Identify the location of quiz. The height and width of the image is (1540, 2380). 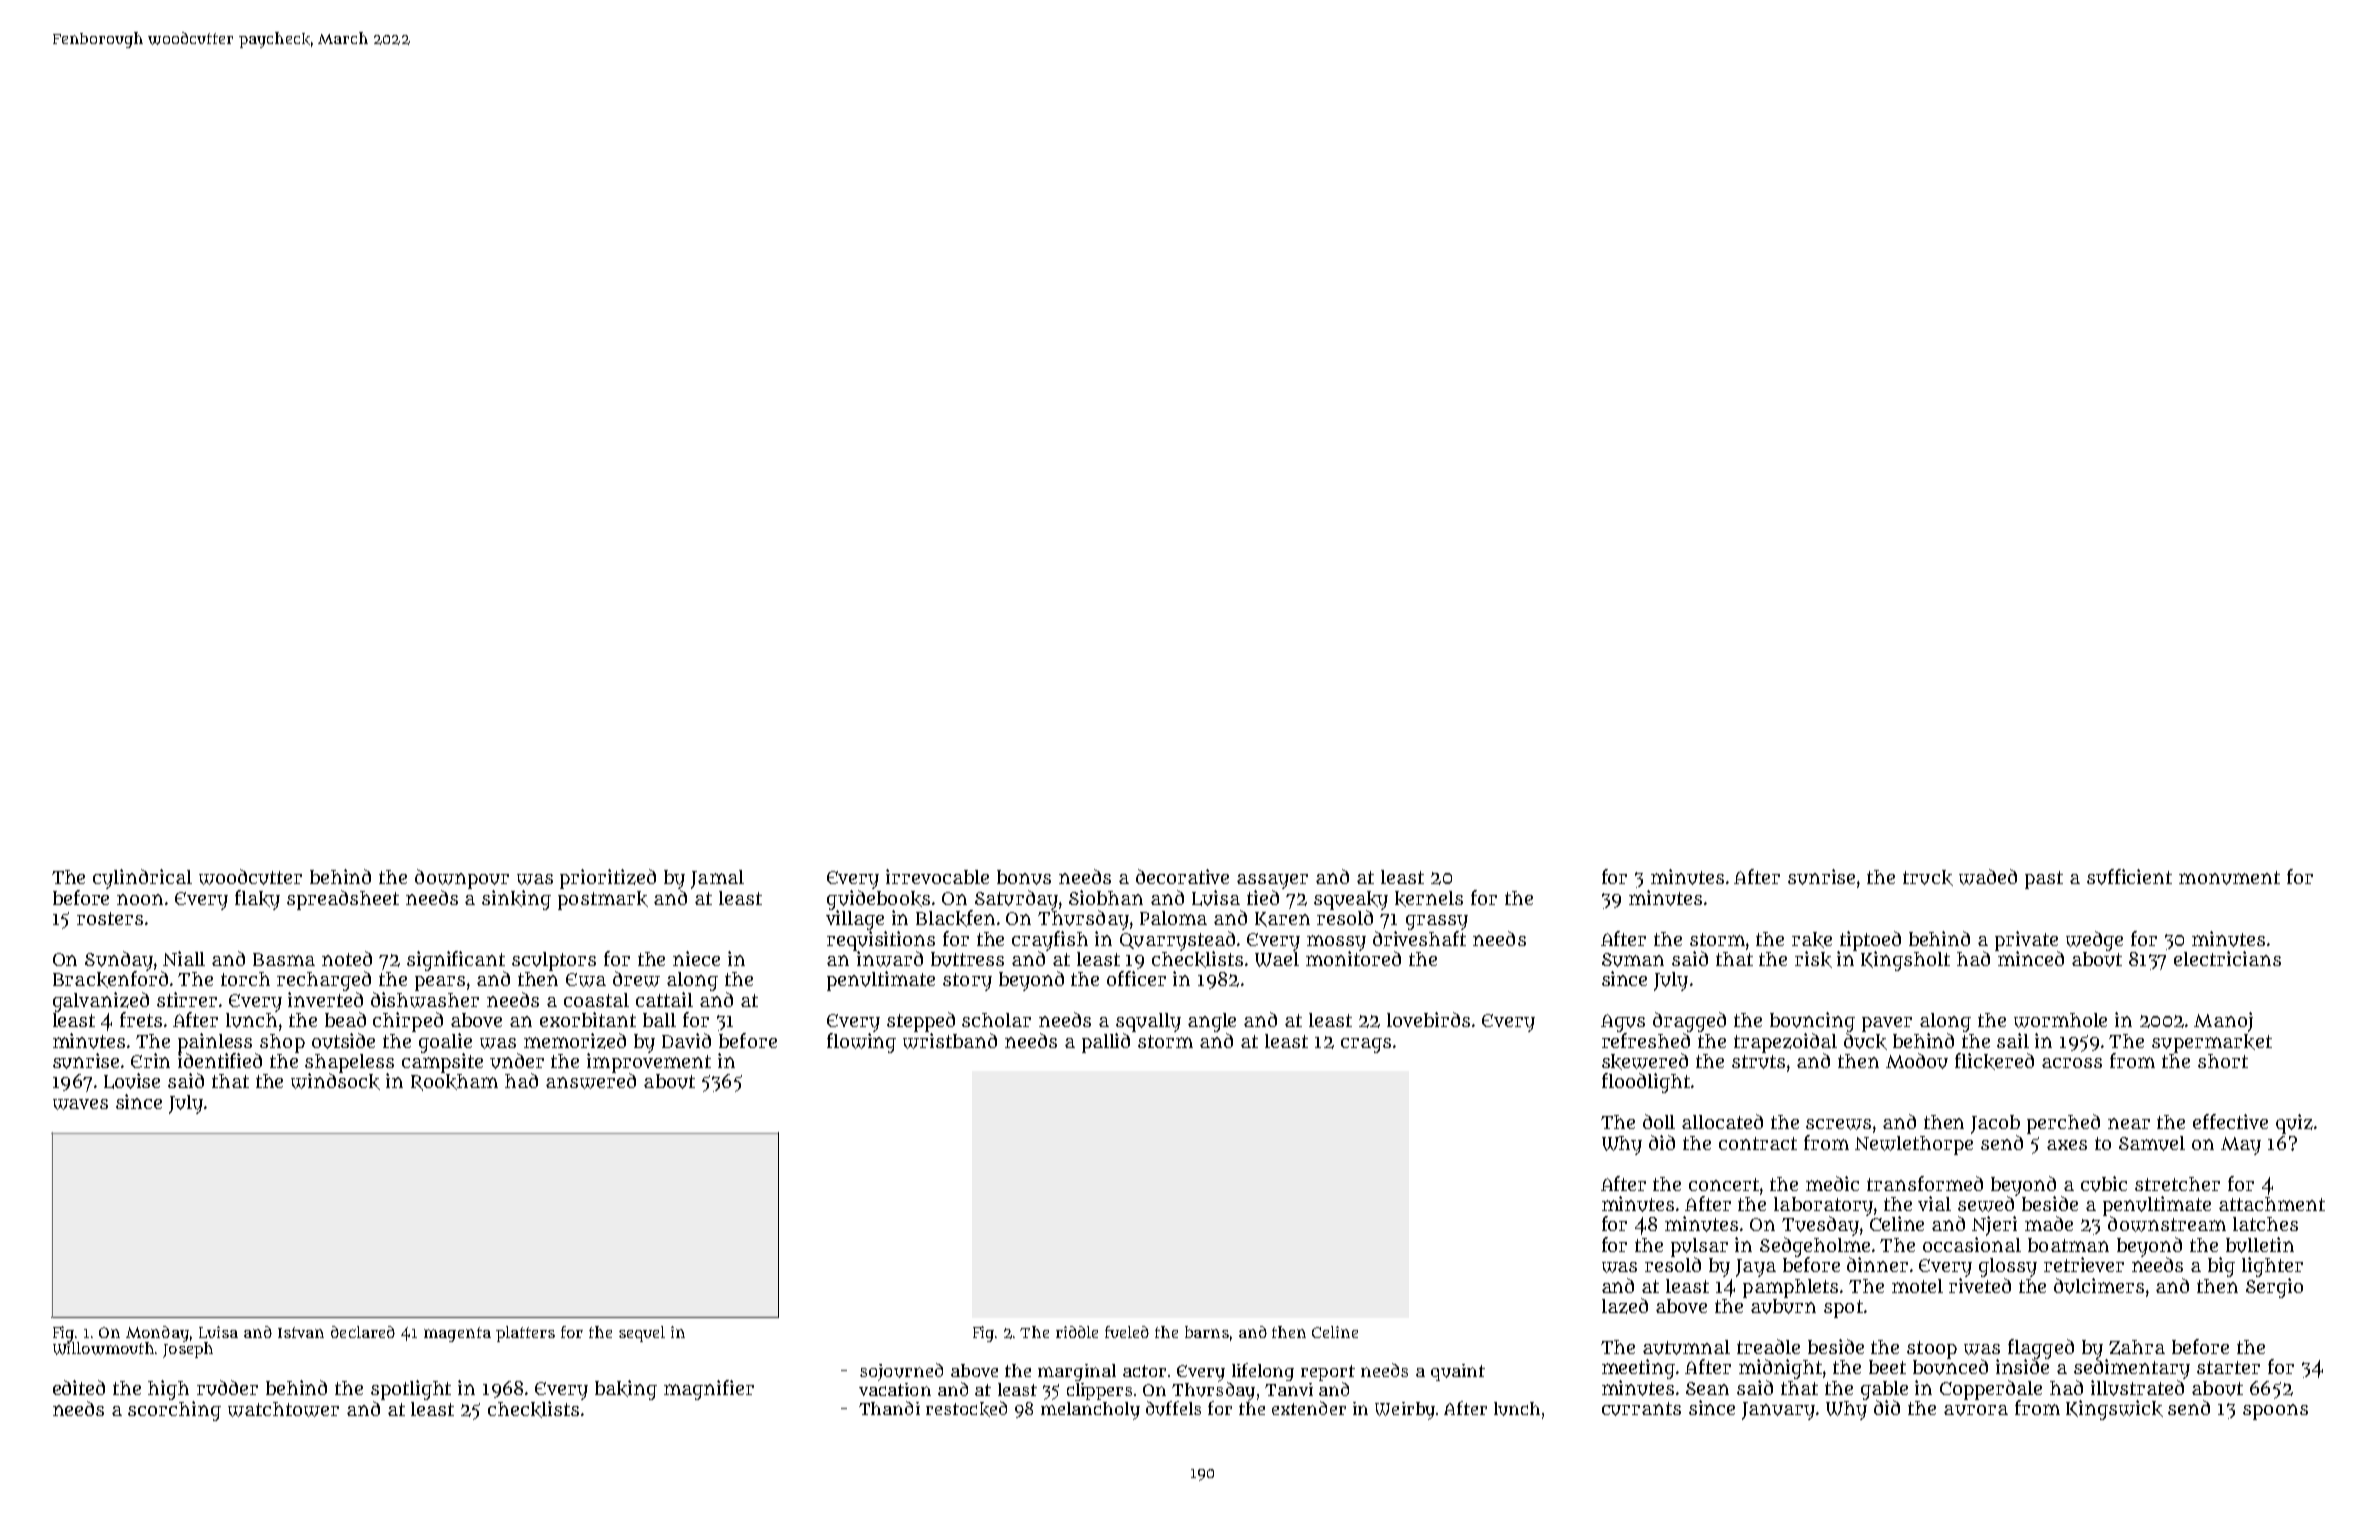
(2294, 1124).
